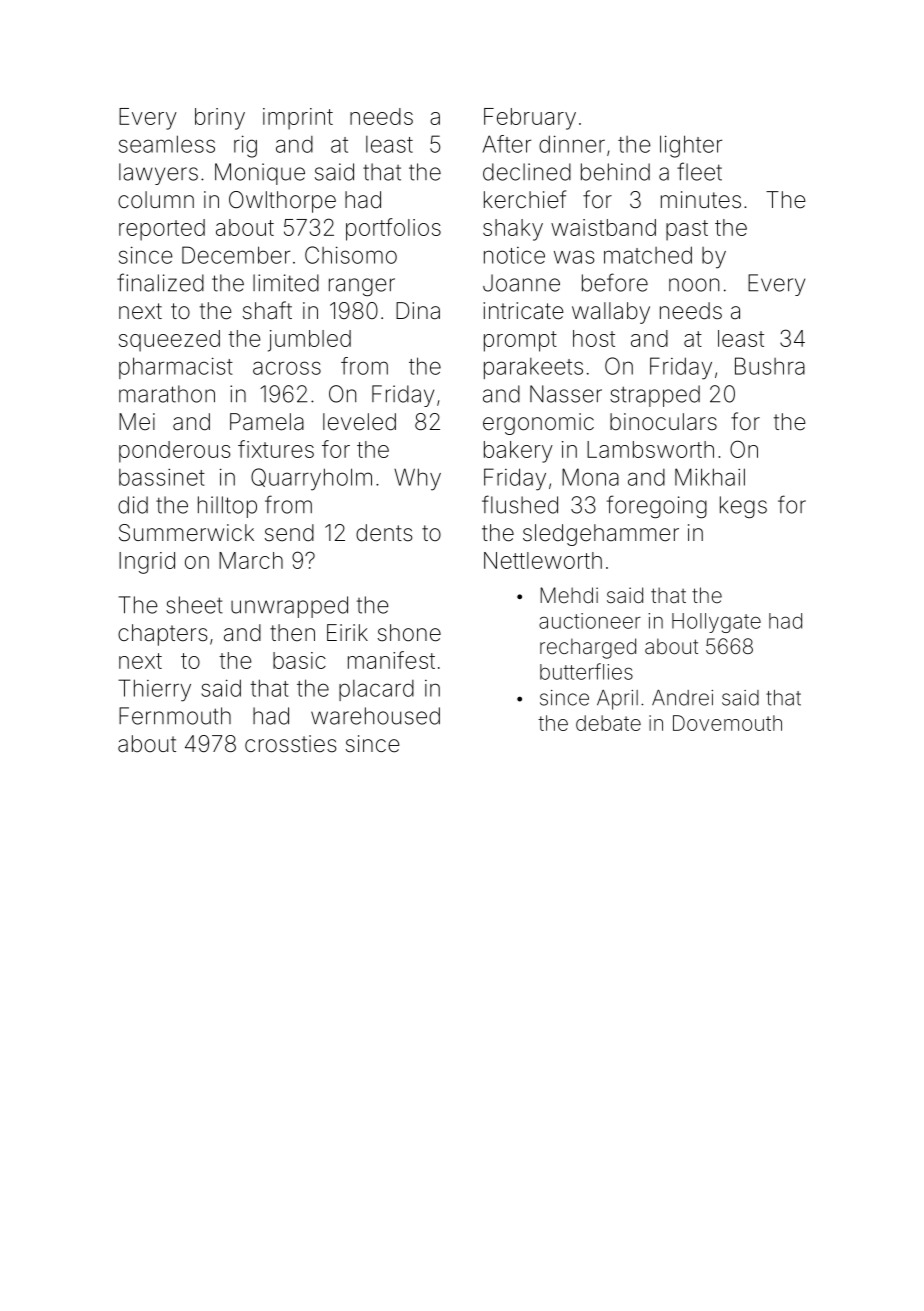 Image resolution: width=924 pixels, height=1311 pixels. What do you see at coordinates (513, 230) in the page?
I see `shaky` at bounding box center [513, 230].
